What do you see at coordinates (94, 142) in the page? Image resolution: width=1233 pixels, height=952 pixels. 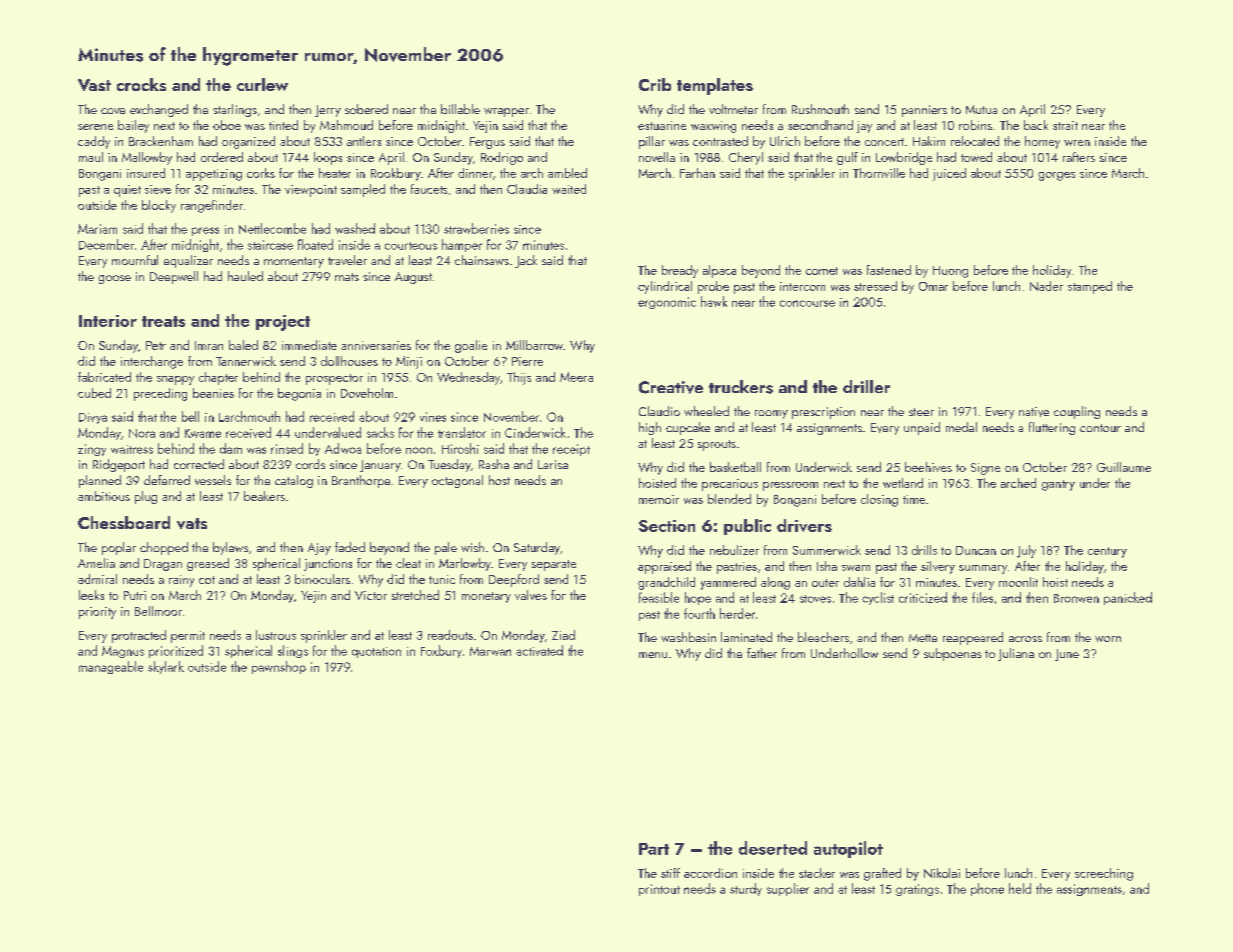 I see `caddy` at bounding box center [94, 142].
